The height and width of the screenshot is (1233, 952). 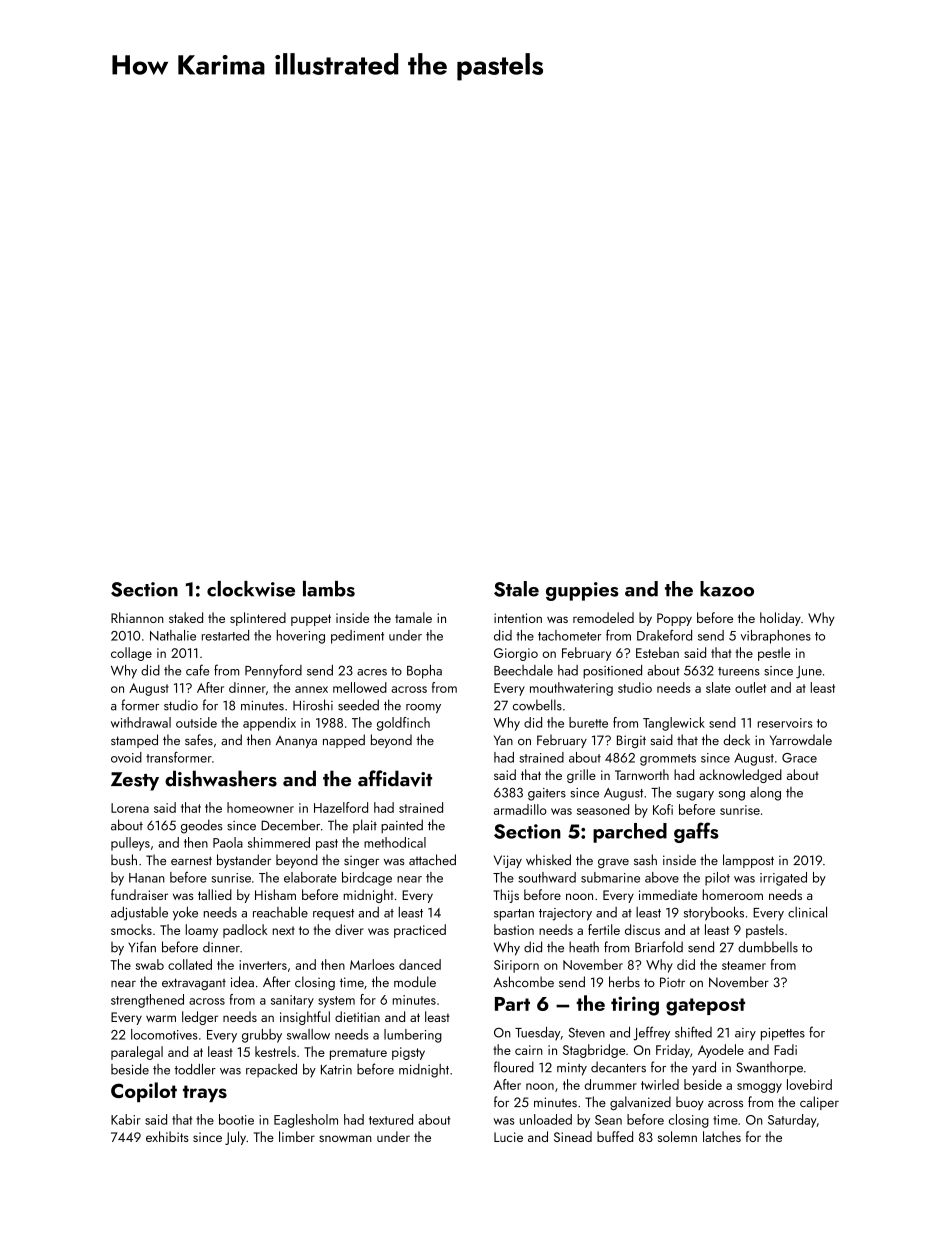 What do you see at coordinates (516, 589) in the screenshot?
I see `Stale` at bounding box center [516, 589].
